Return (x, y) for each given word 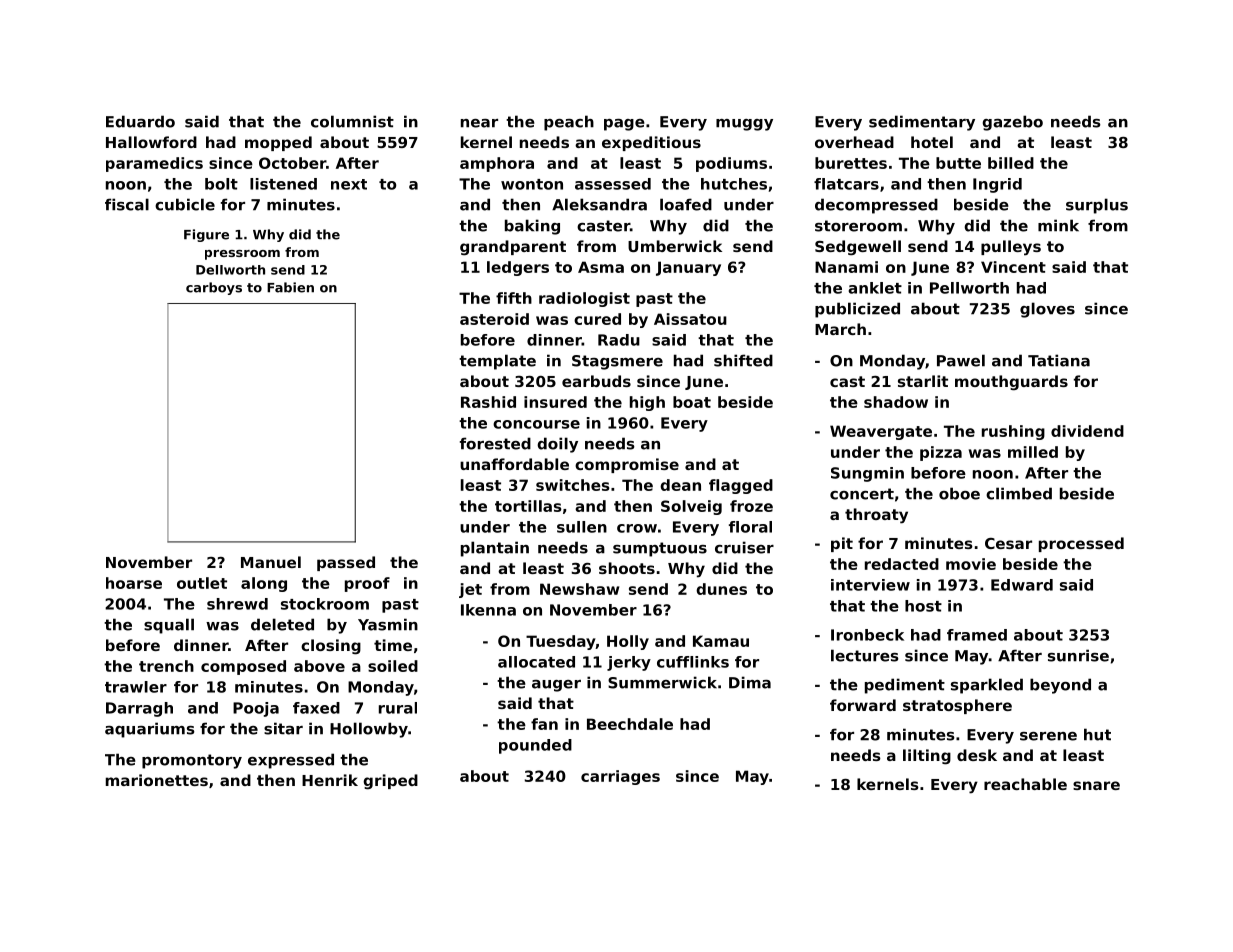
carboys (214, 288)
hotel (932, 142)
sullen (582, 527)
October (292, 163)
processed (1081, 544)
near (479, 123)
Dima (750, 682)
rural (398, 708)
